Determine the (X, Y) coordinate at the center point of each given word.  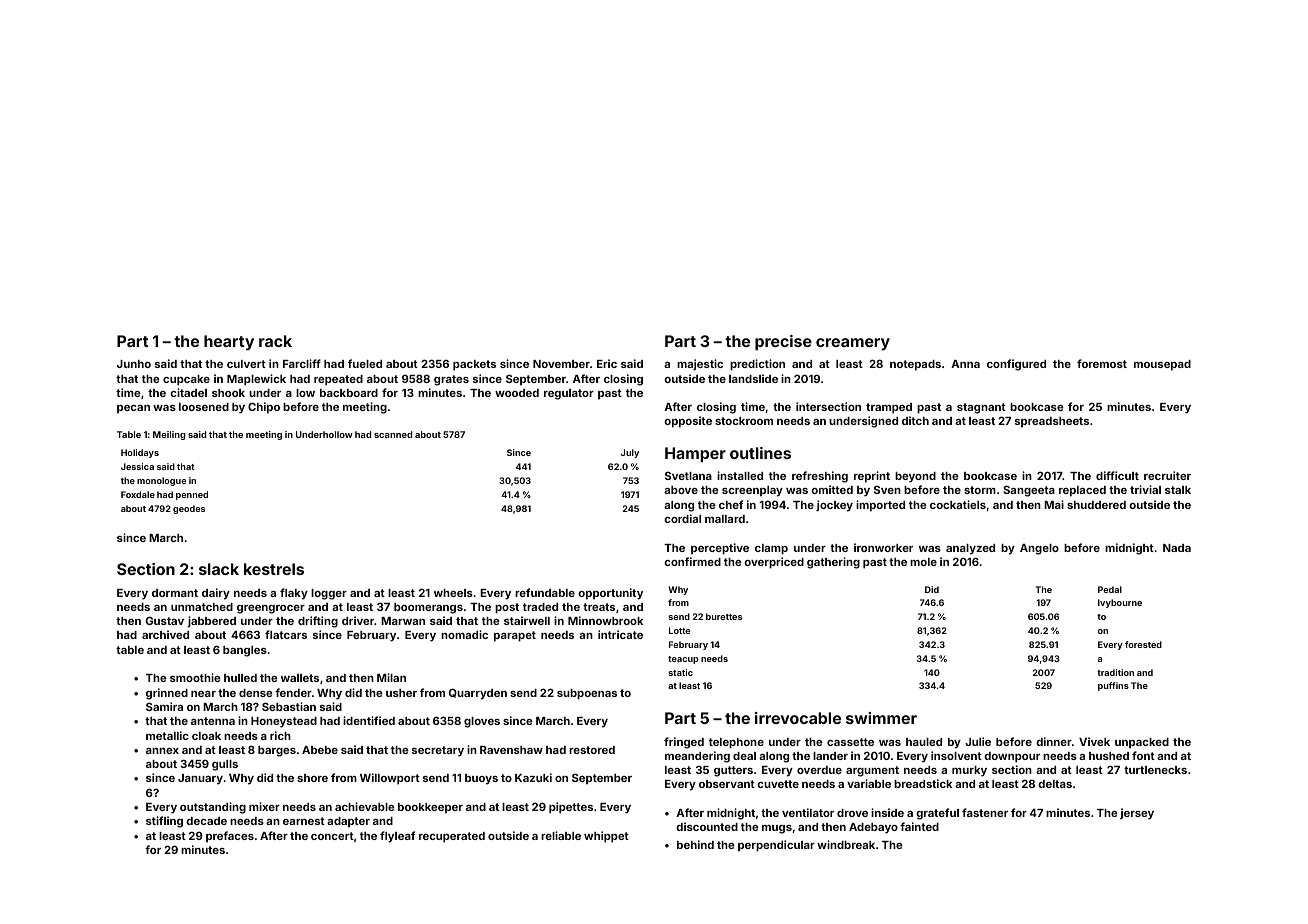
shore (312, 778)
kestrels (274, 569)
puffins (1113, 686)
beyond (915, 477)
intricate (620, 634)
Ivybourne (1120, 603)
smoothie (195, 677)
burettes (724, 616)
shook (228, 393)
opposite (688, 422)
